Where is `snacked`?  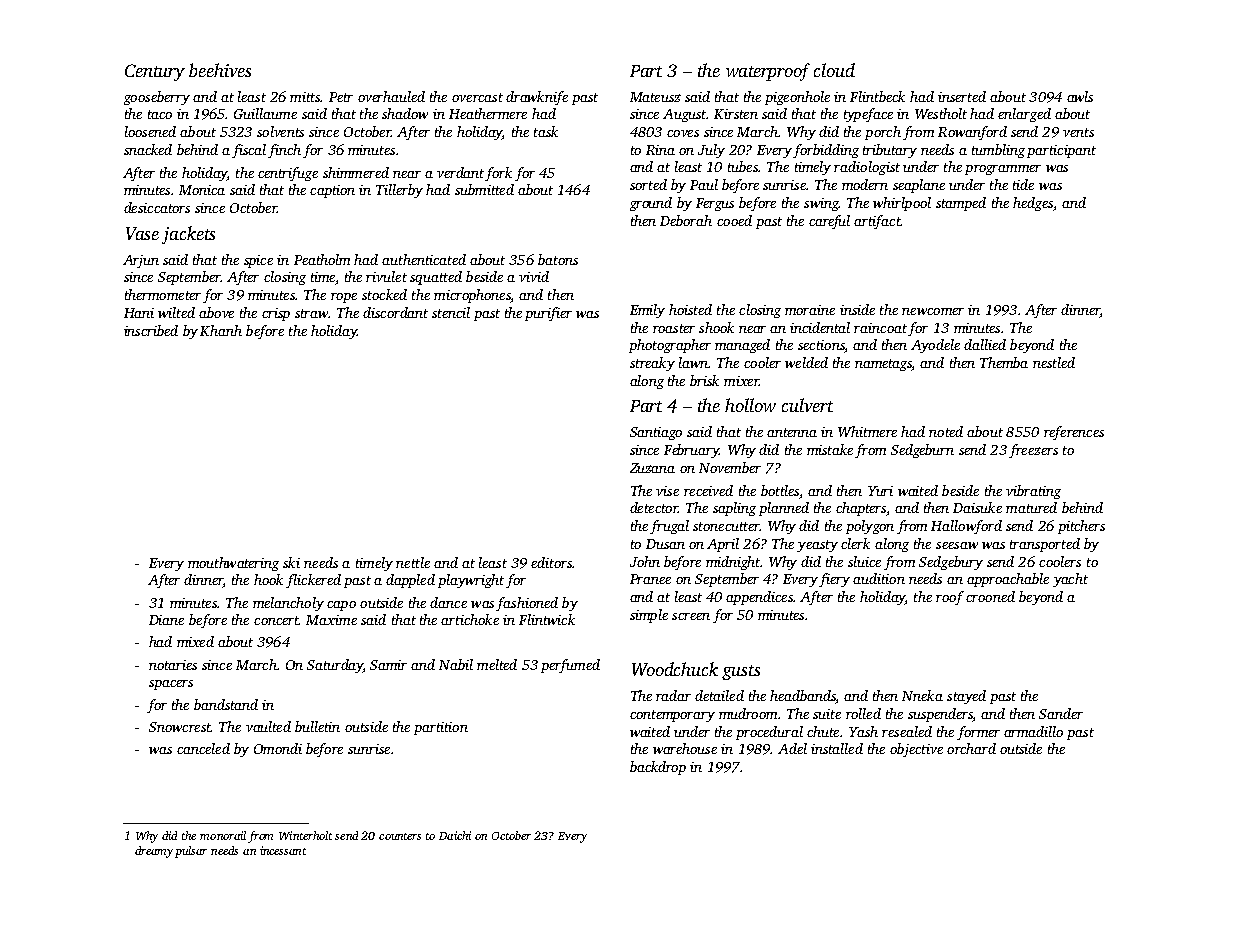
snacked is located at coordinates (148, 149).
